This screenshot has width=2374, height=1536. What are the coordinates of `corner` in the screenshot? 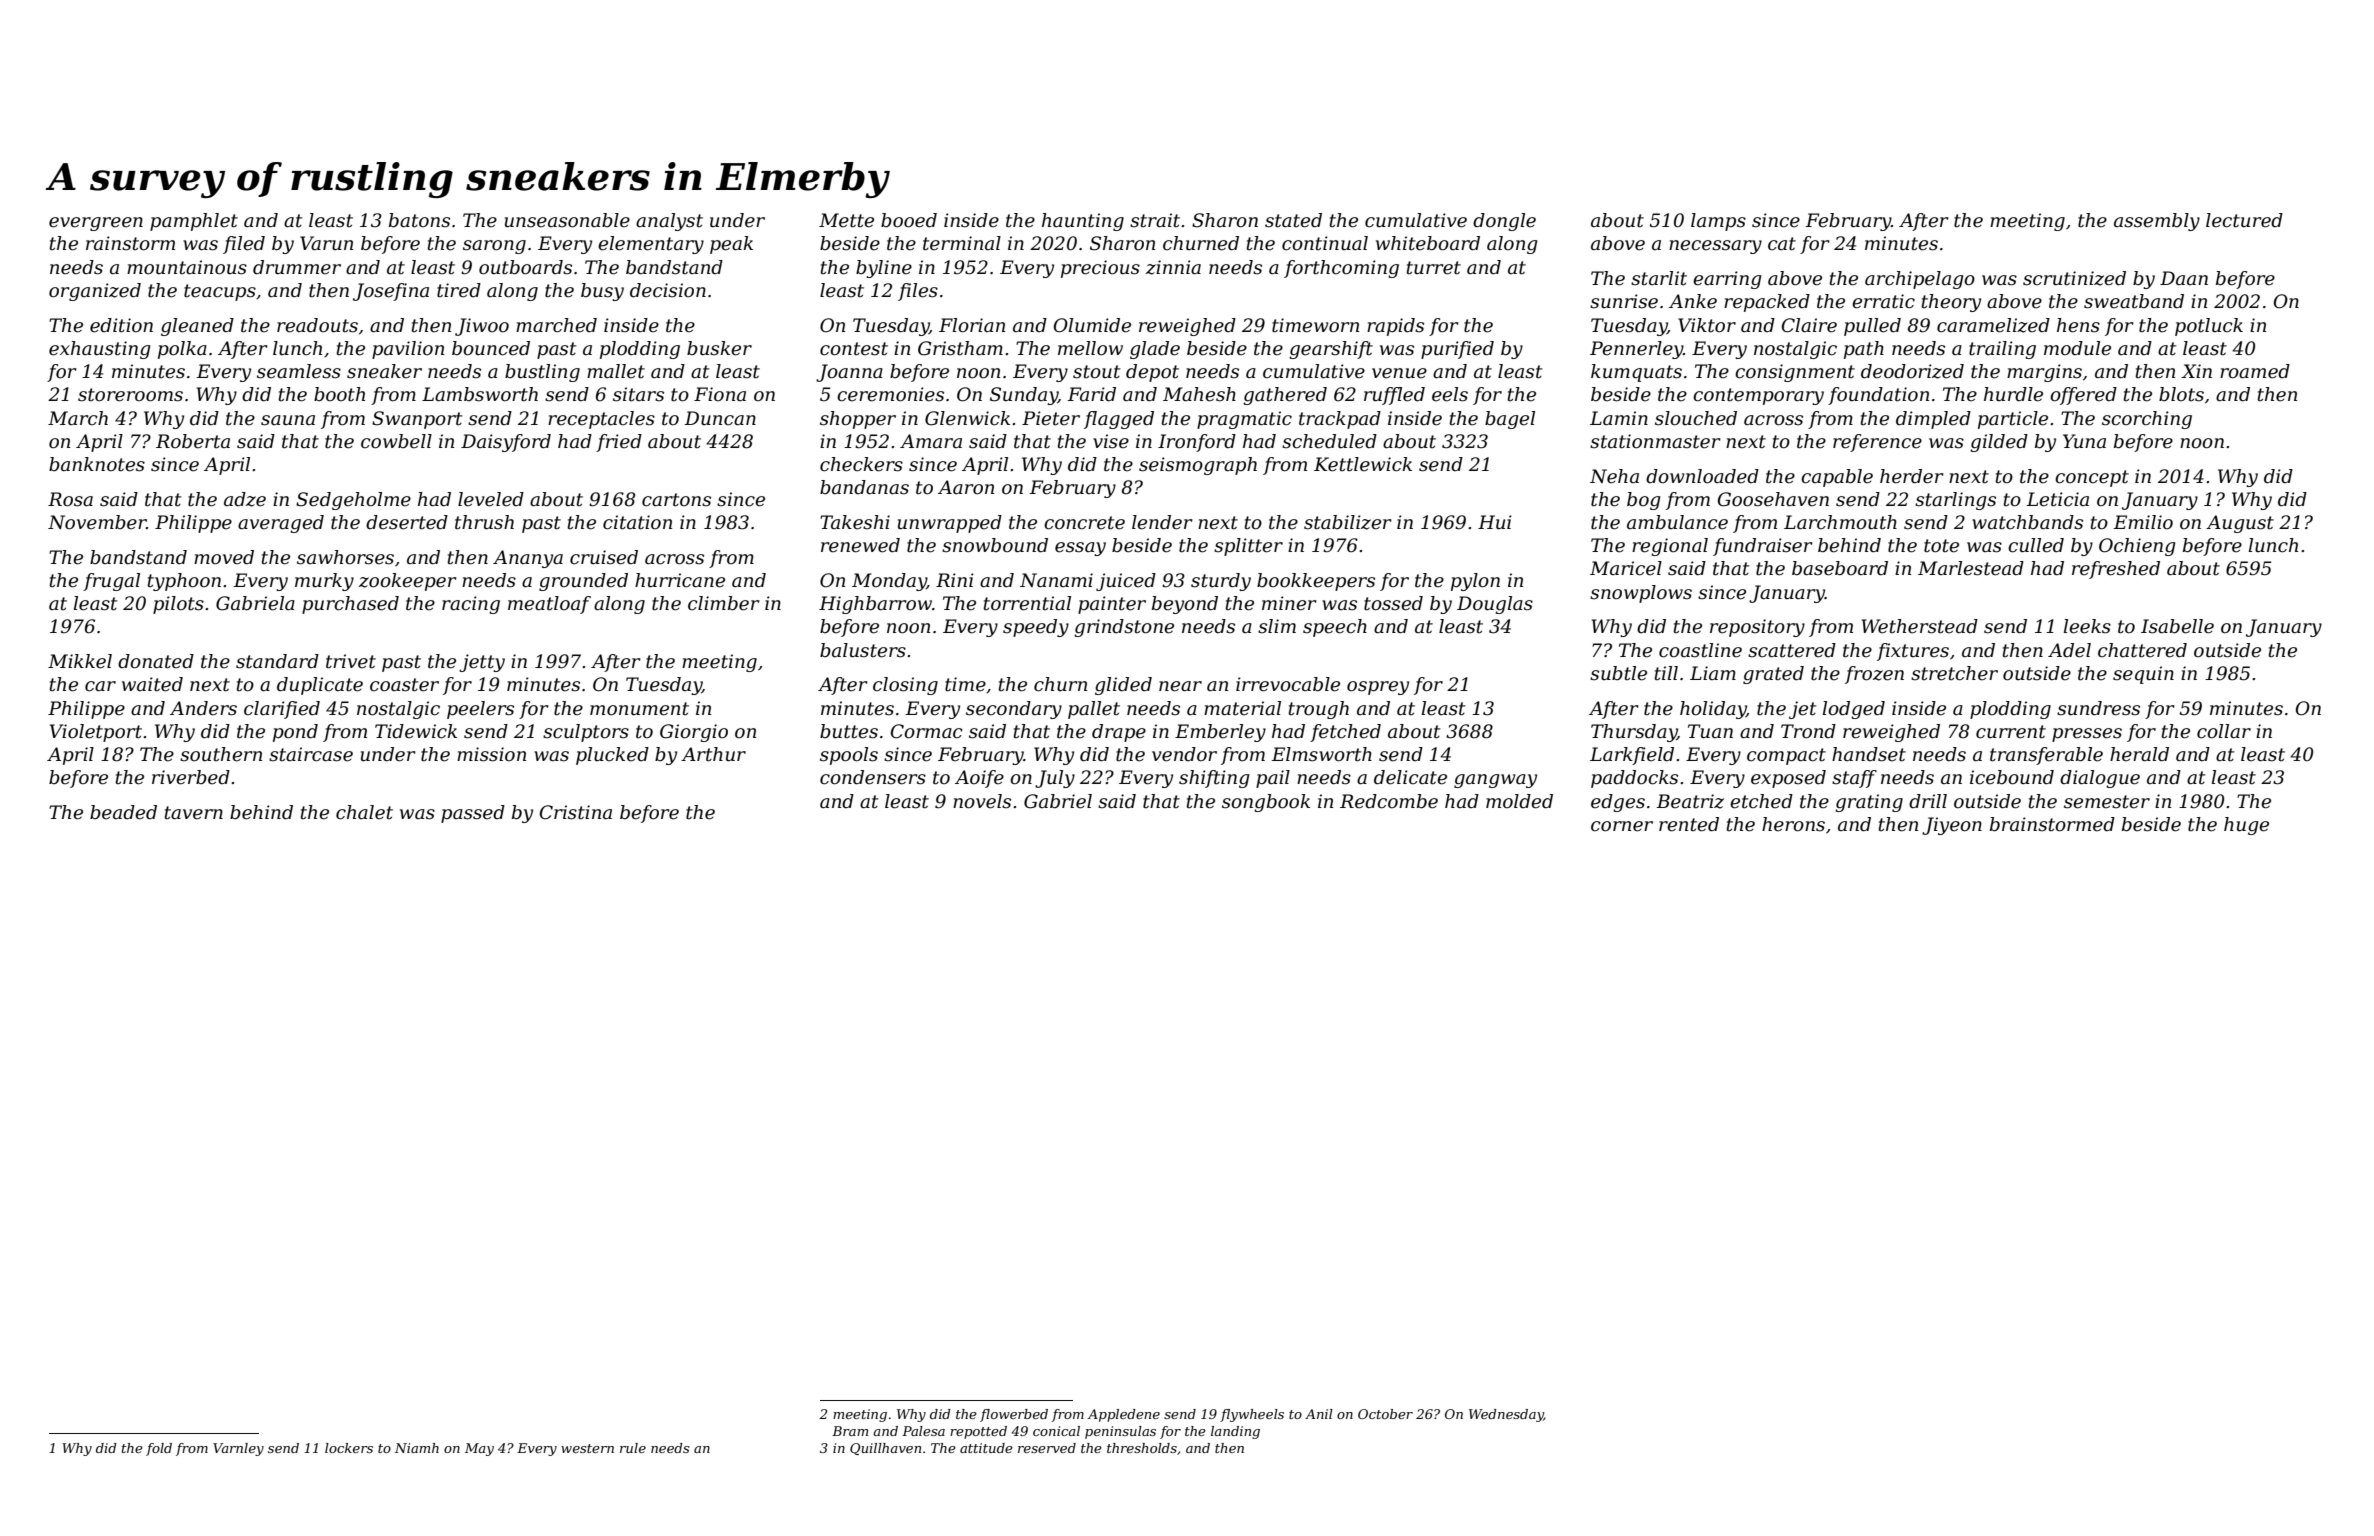 It's located at (1622, 826).
